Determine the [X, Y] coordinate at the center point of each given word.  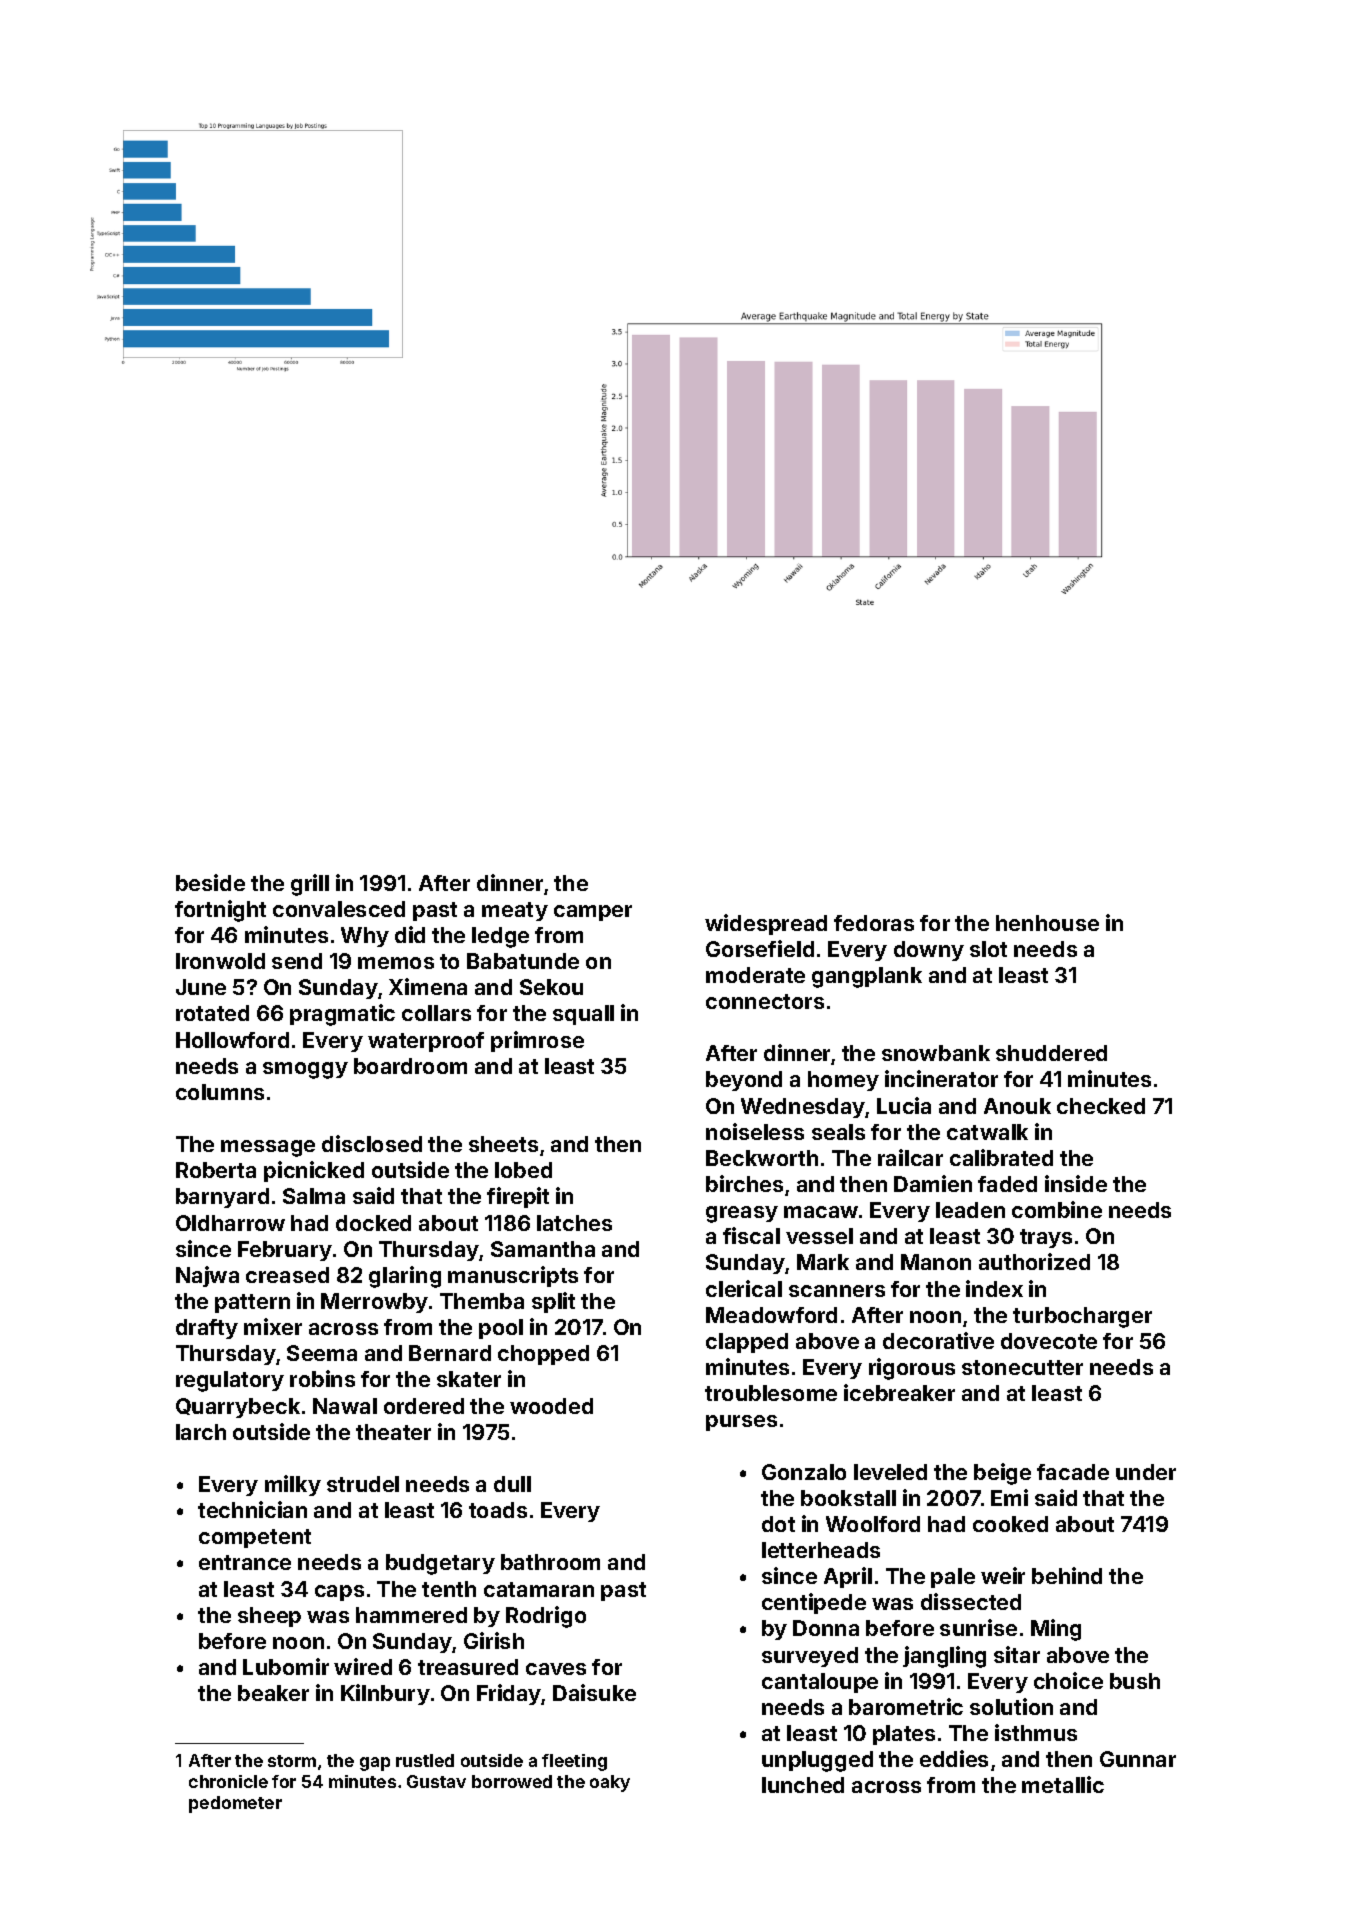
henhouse [1047, 923]
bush [1135, 1681]
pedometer [235, 1804]
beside [210, 882]
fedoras [874, 923]
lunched [803, 1785]
